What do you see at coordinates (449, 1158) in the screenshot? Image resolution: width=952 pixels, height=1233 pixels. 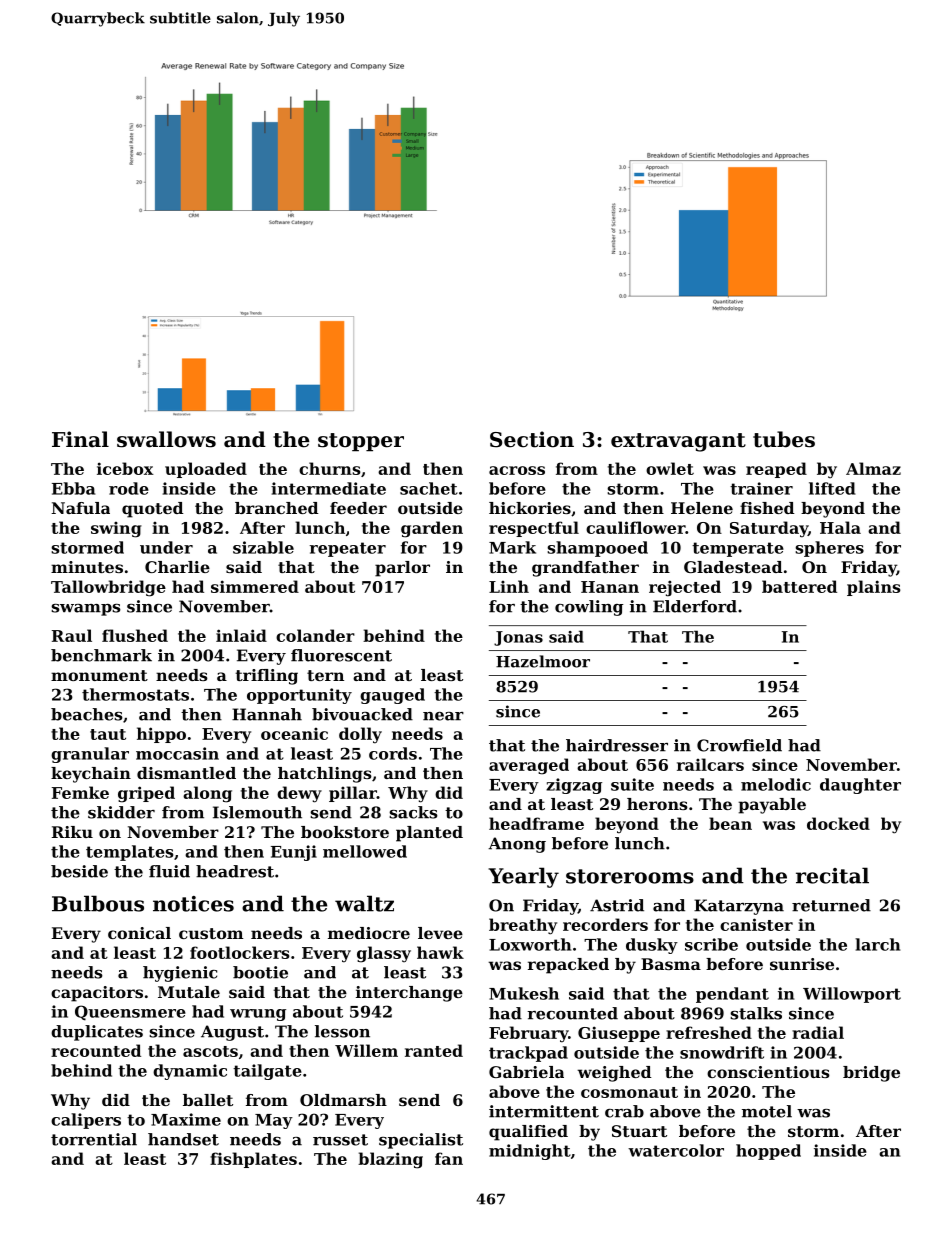 I see `fan` at bounding box center [449, 1158].
